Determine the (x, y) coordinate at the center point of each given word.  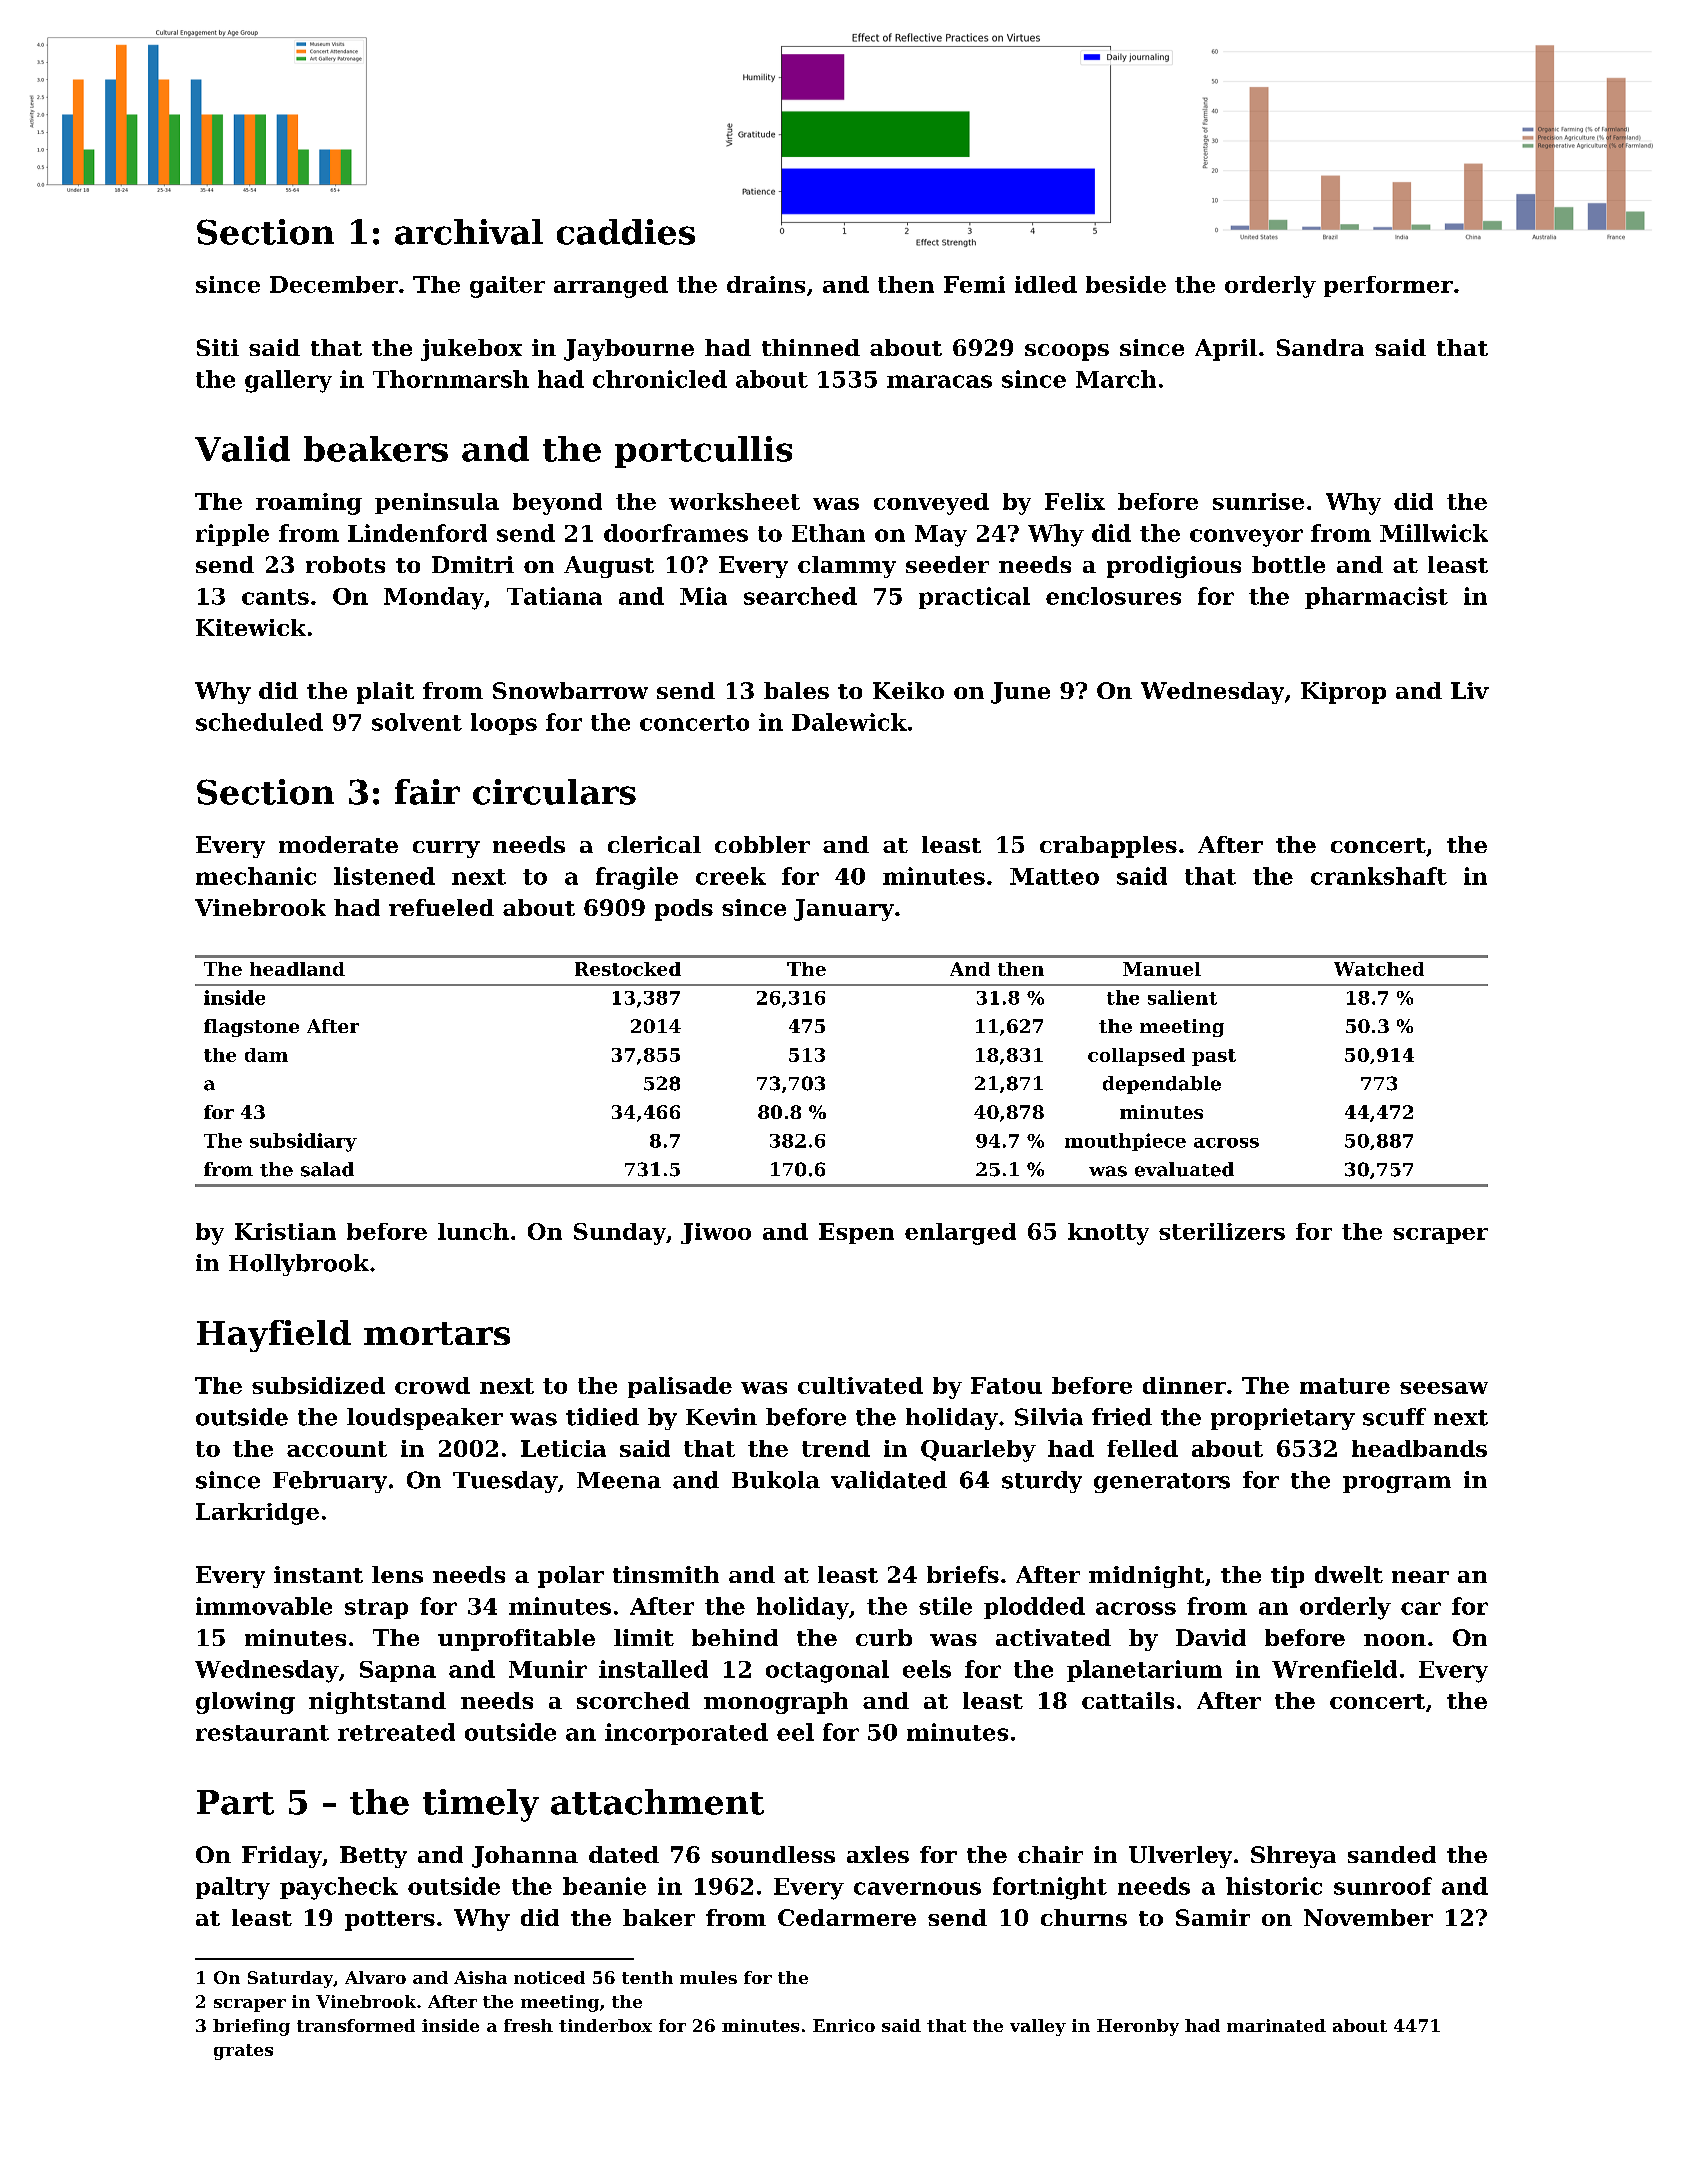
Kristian (285, 1231)
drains (766, 284)
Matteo (1054, 876)
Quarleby (978, 1451)
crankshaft (1379, 876)
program (1397, 1484)
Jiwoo (716, 1233)
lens (397, 1574)
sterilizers (1222, 1231)
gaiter (507, 287)
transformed (356, 2025)
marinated (1276, 2025)
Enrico (844, 2025)
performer (1388, 286)
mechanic (256, 876)
